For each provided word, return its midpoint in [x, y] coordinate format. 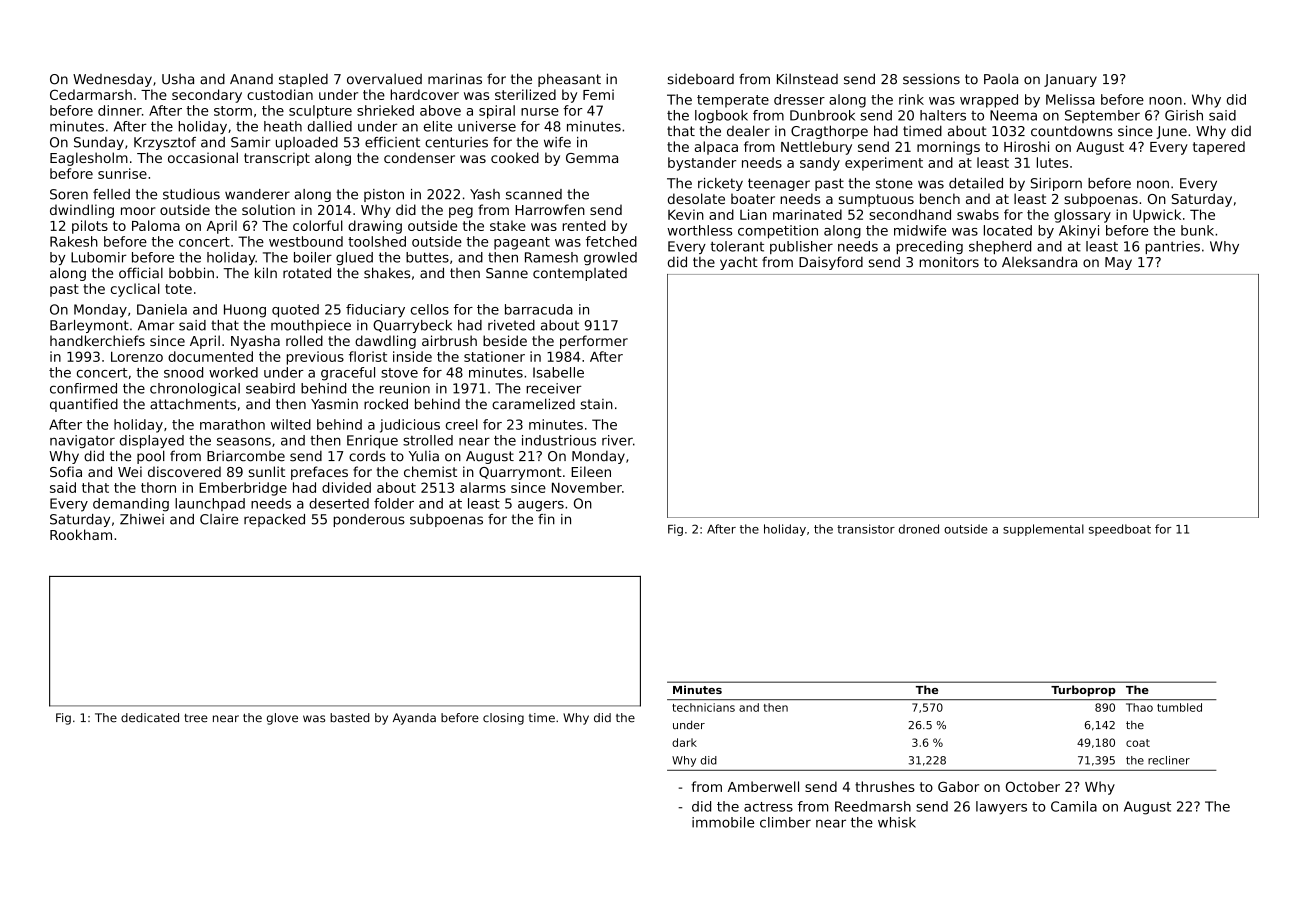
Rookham [81, 534]
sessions [931, 79]
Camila [1074, 806]
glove [282, 719]
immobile [723, 822]
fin [546, 519]
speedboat [1120, 530]
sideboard [701, 79]
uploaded [307, 143]
